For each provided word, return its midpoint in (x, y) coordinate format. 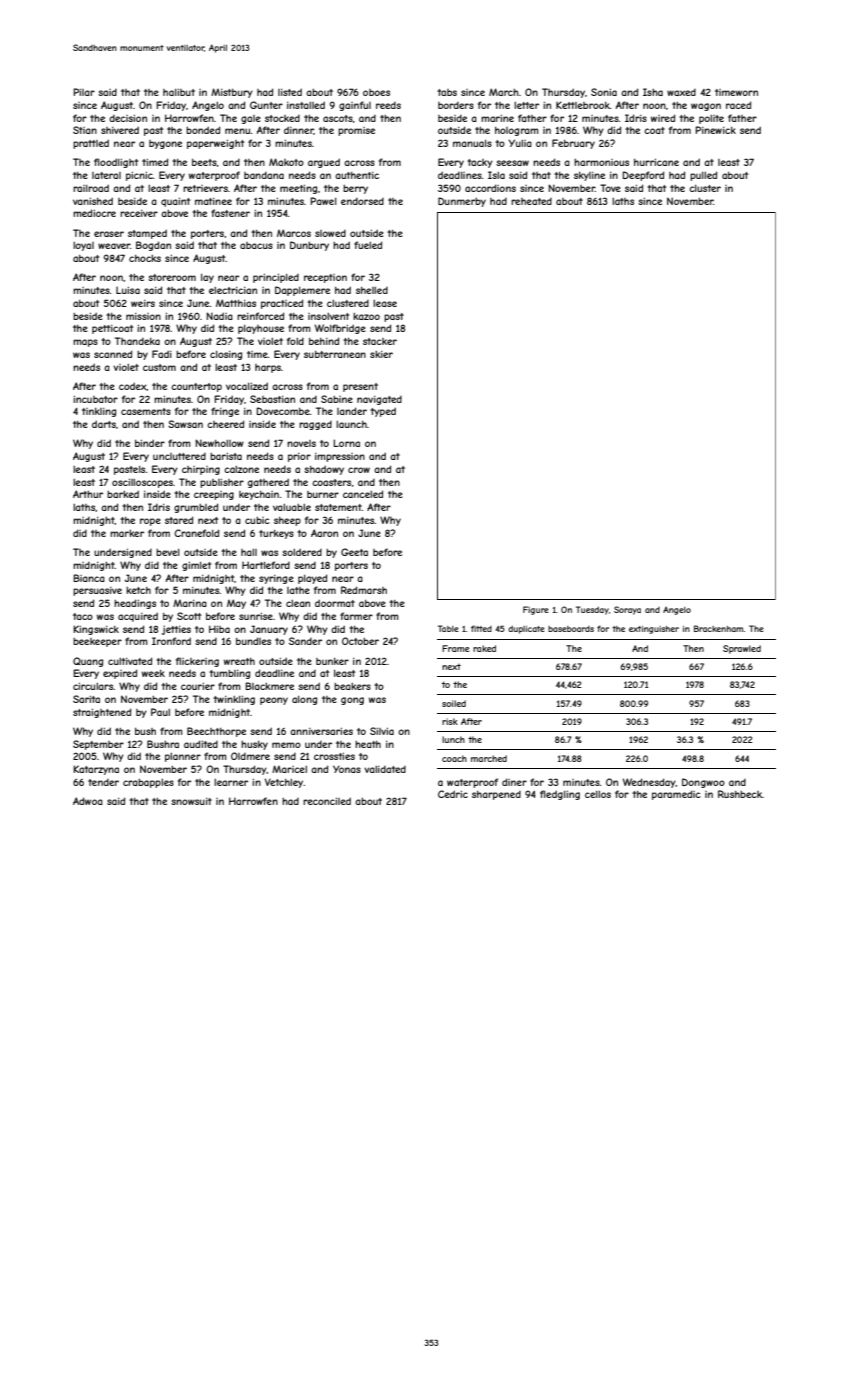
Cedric (453, 794)
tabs (447, 92)
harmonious (601, 162)
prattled (91, 144)
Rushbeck (740, 794)
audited (201, 744)
